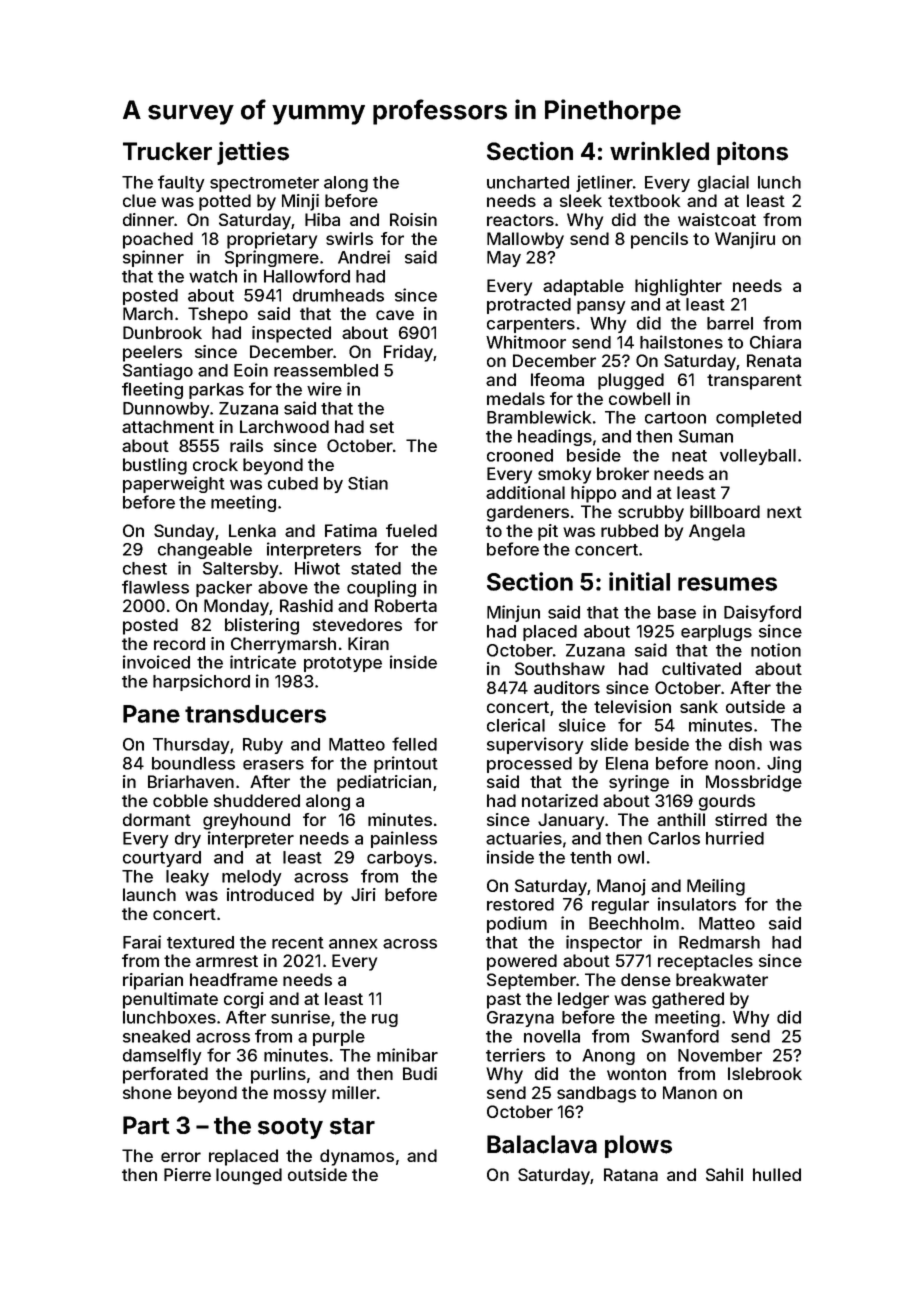  I want to click on sooty, so click(290, 1128).
